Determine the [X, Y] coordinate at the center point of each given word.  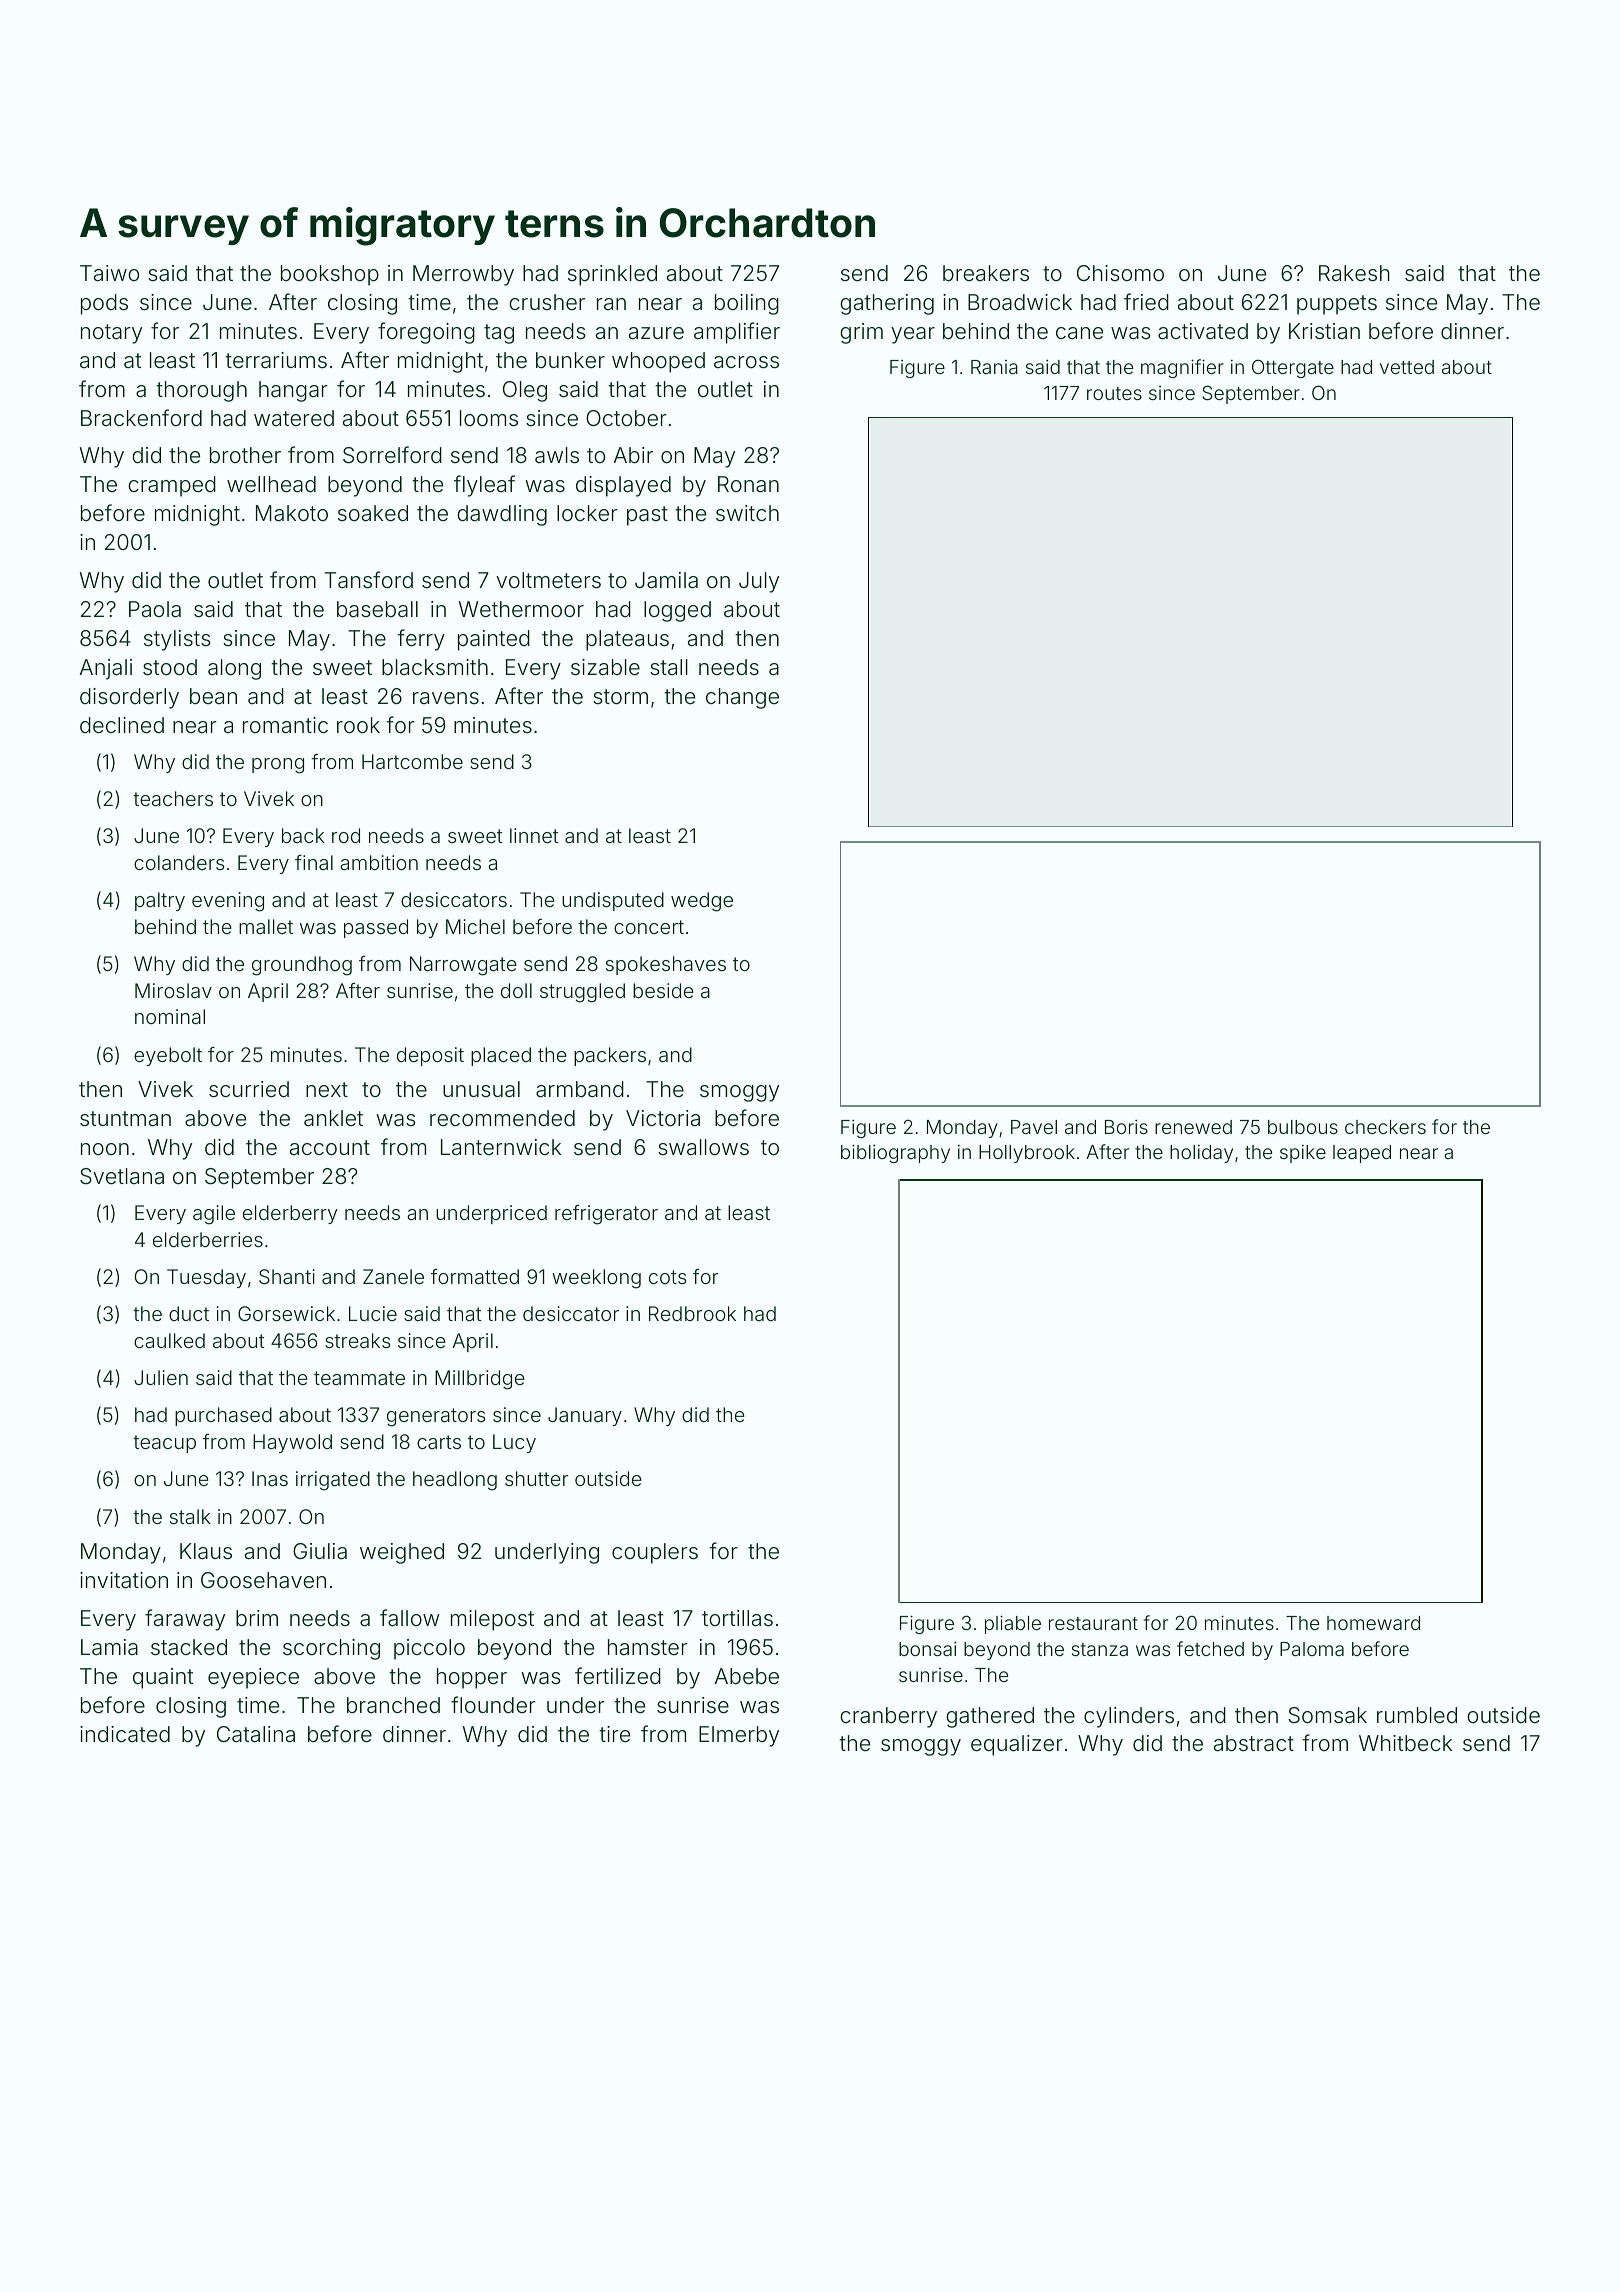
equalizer [1017, 1745]
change [742, 698]
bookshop [330, 275]
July [759, 582]
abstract [1254, 1743]
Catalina [256, 1734]
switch [747, 513]
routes [1114, 393]
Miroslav [173, 990]
